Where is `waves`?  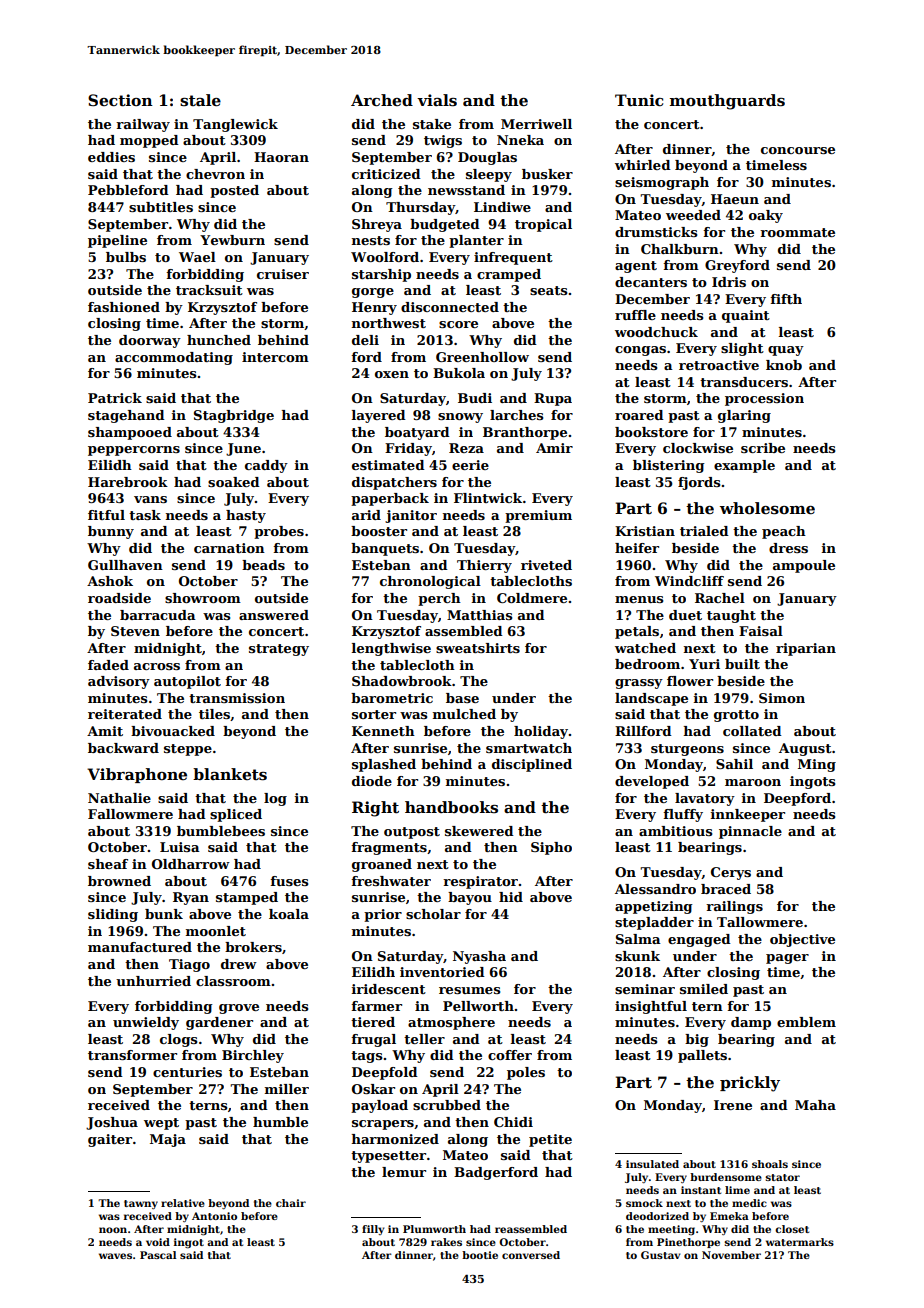
waves is located at coordinates (115, 1256).
